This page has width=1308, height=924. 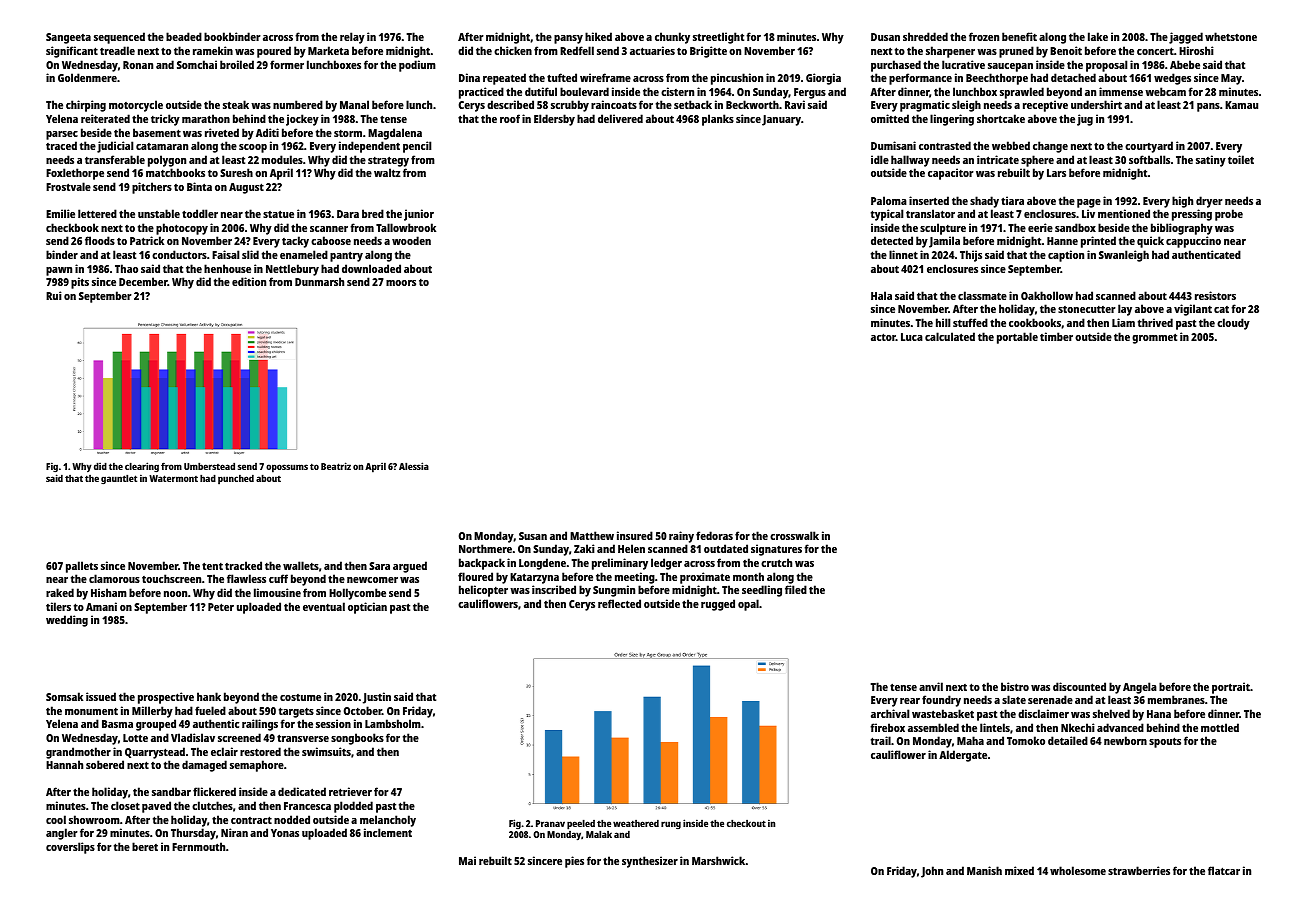 I want to click on opossums, so click(x=287, y=468).
